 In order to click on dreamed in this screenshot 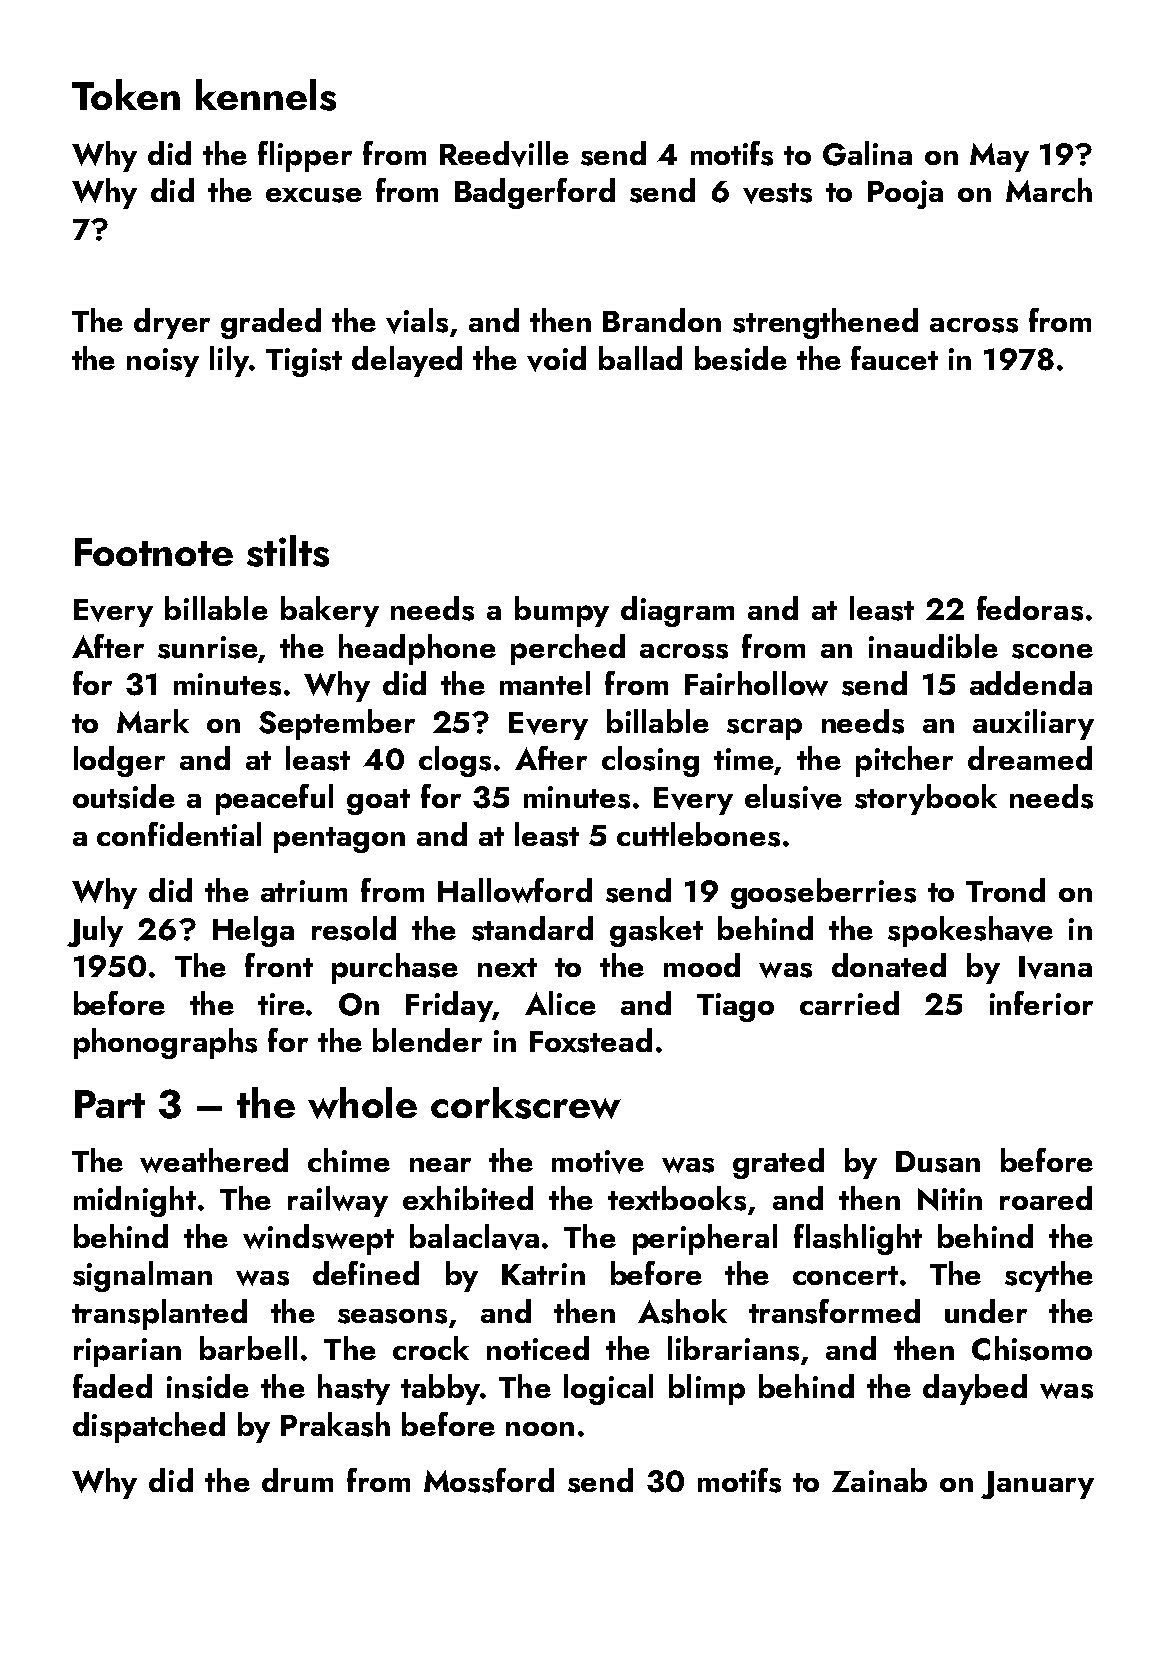, I will do `click(1030, 758)`.
